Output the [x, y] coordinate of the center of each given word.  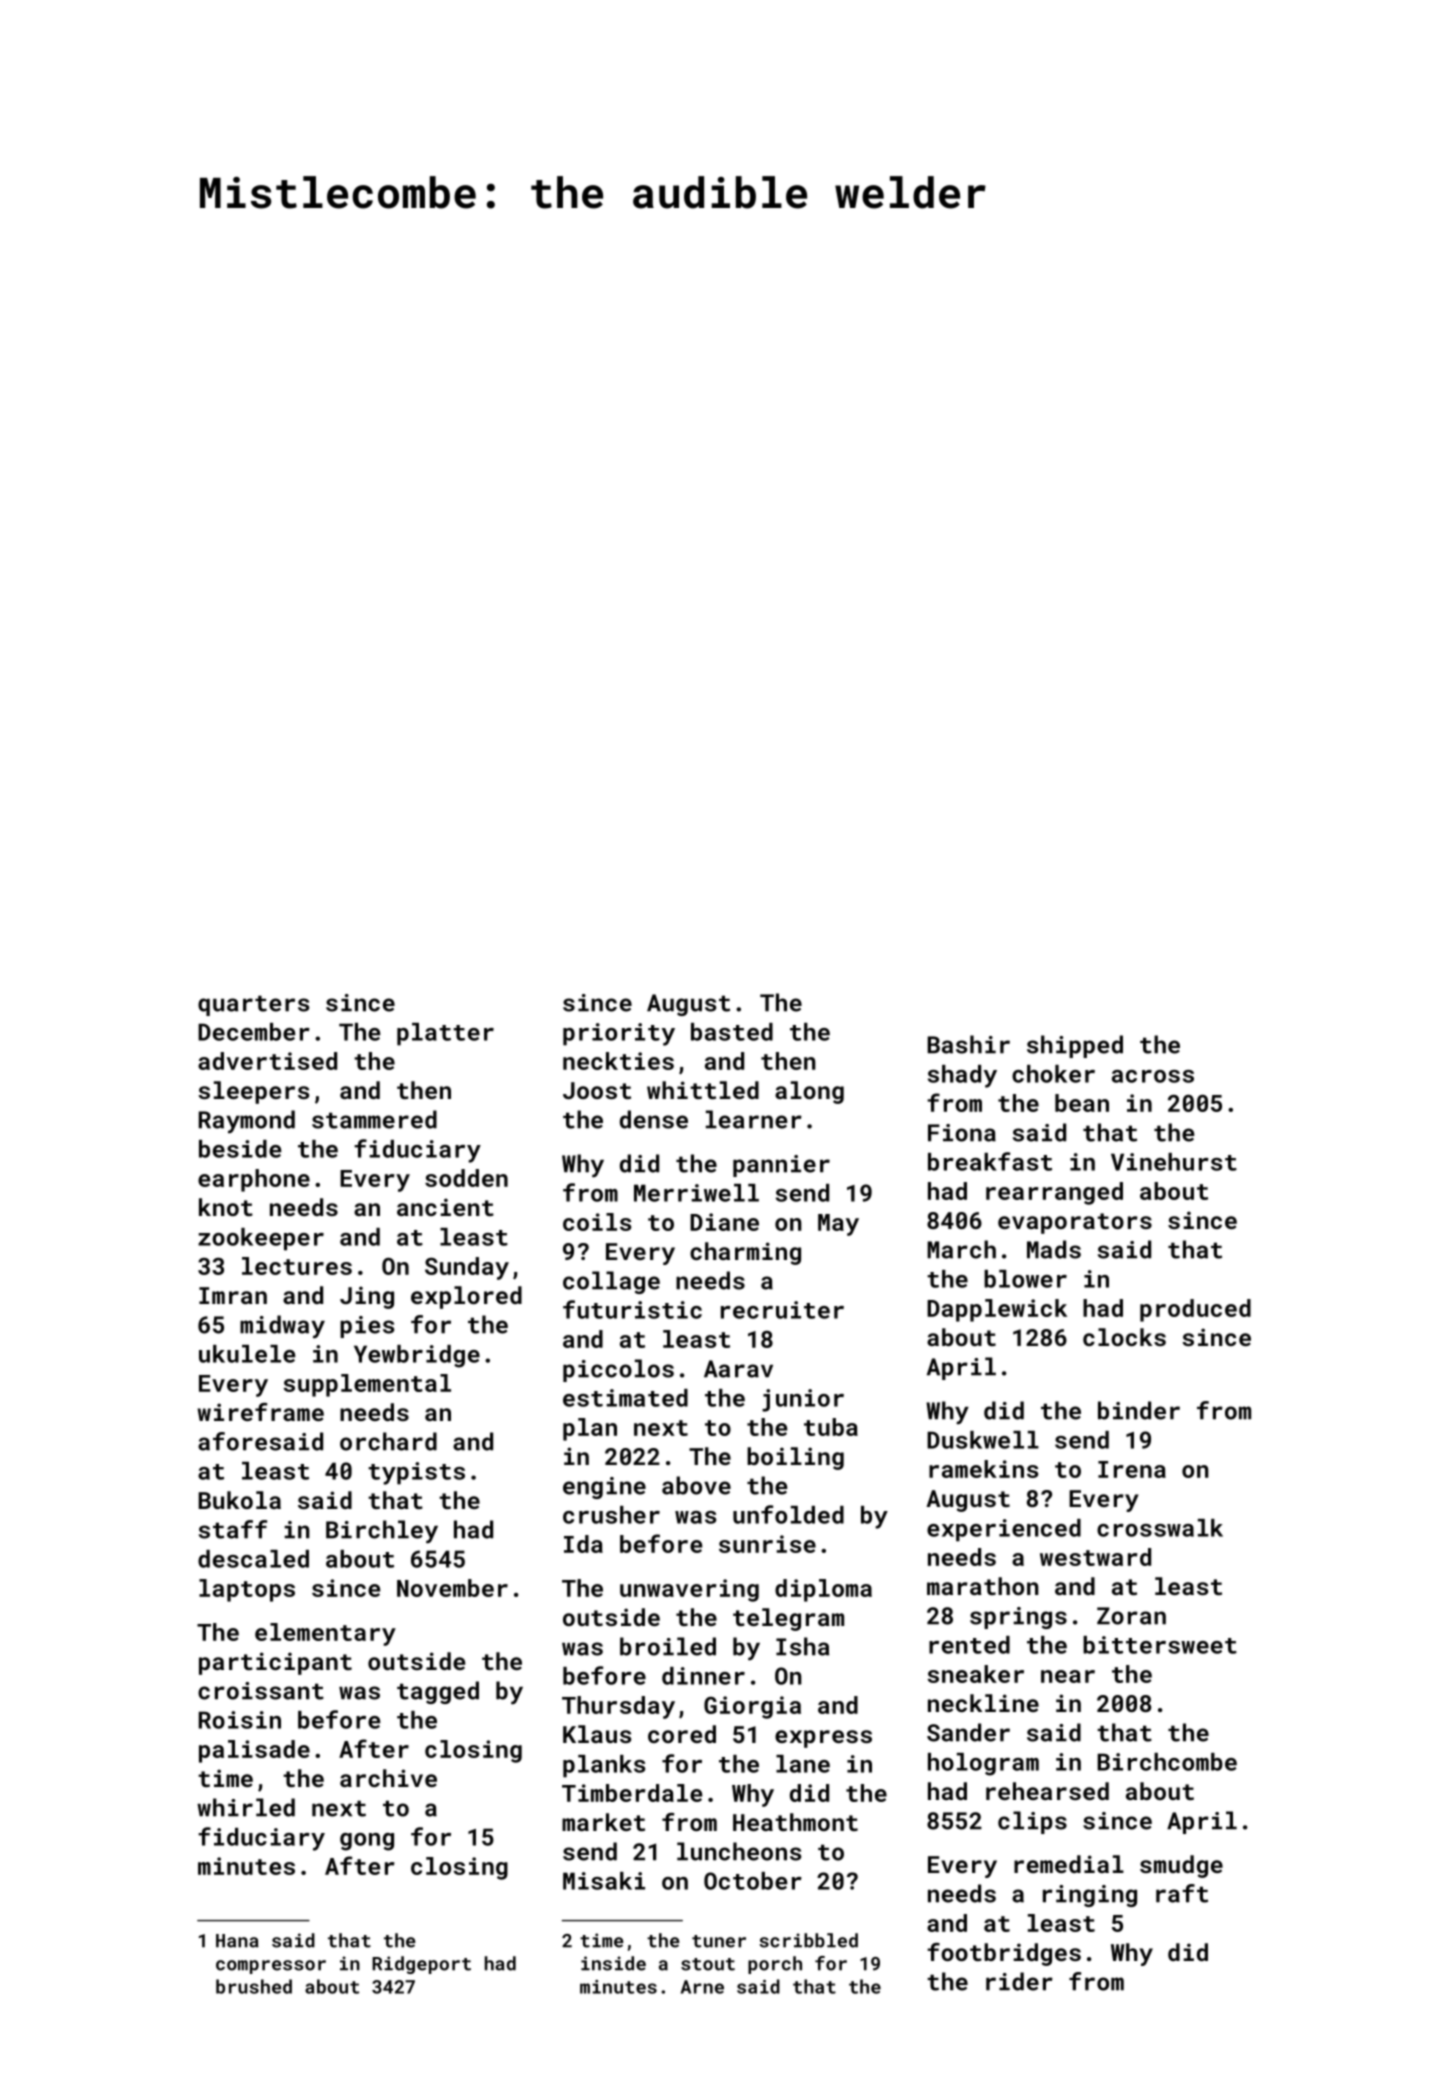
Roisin [240, 1720]
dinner [703, 1676]
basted [732, 1032]
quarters [253, 1005]
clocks [1124, 1337]
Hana [237, 1941]
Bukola [239, 1500]
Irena [1132, 1469]
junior [803, 1400]
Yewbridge [417, 1356]
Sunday [467, 1268]
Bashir [968, 1044]
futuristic [632, 1309]
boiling [795, 1458]
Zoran [1131, 1616]
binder [1139, 1410]
